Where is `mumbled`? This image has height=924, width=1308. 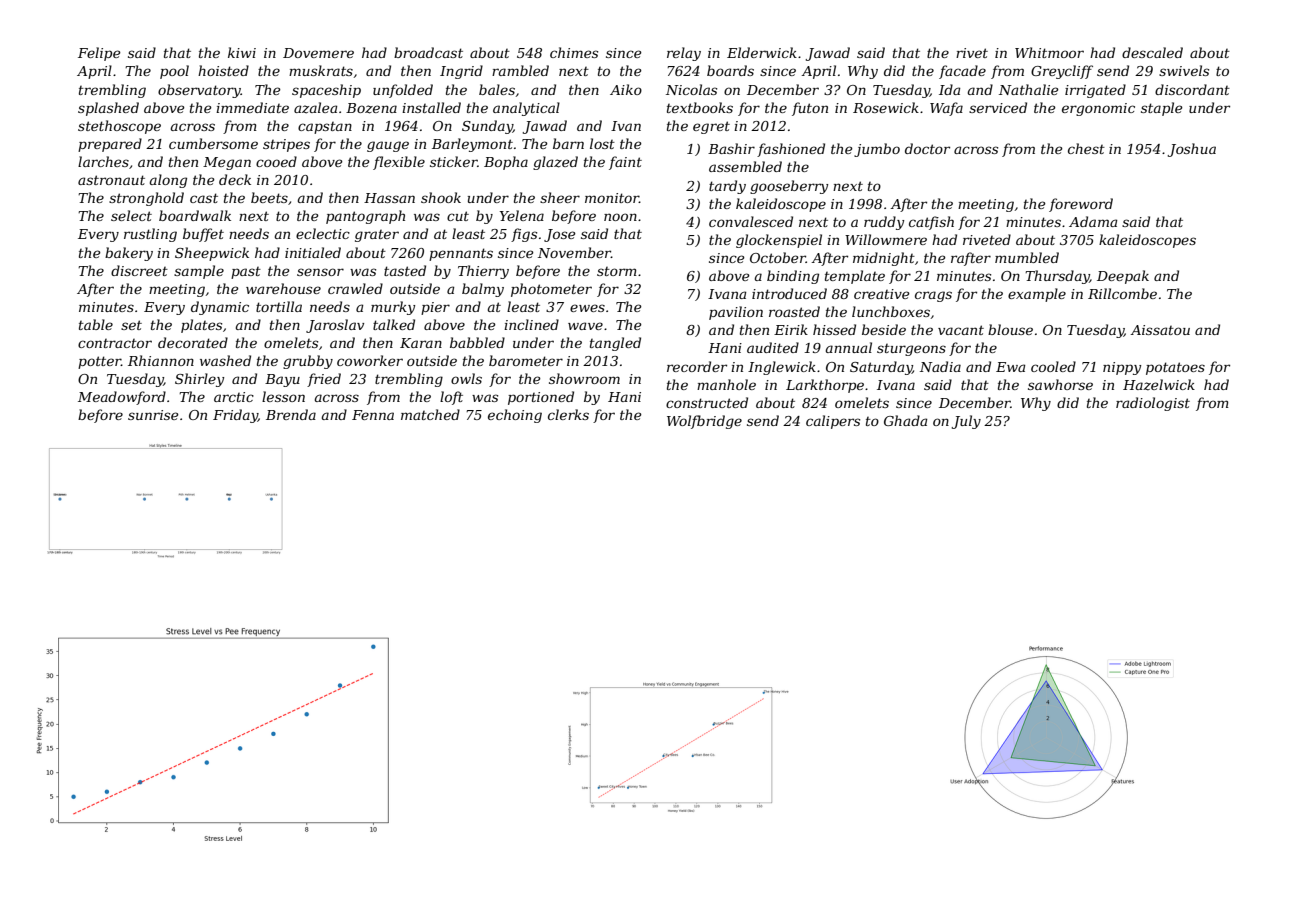
mumbled is located at coordinates (1027, 257).
